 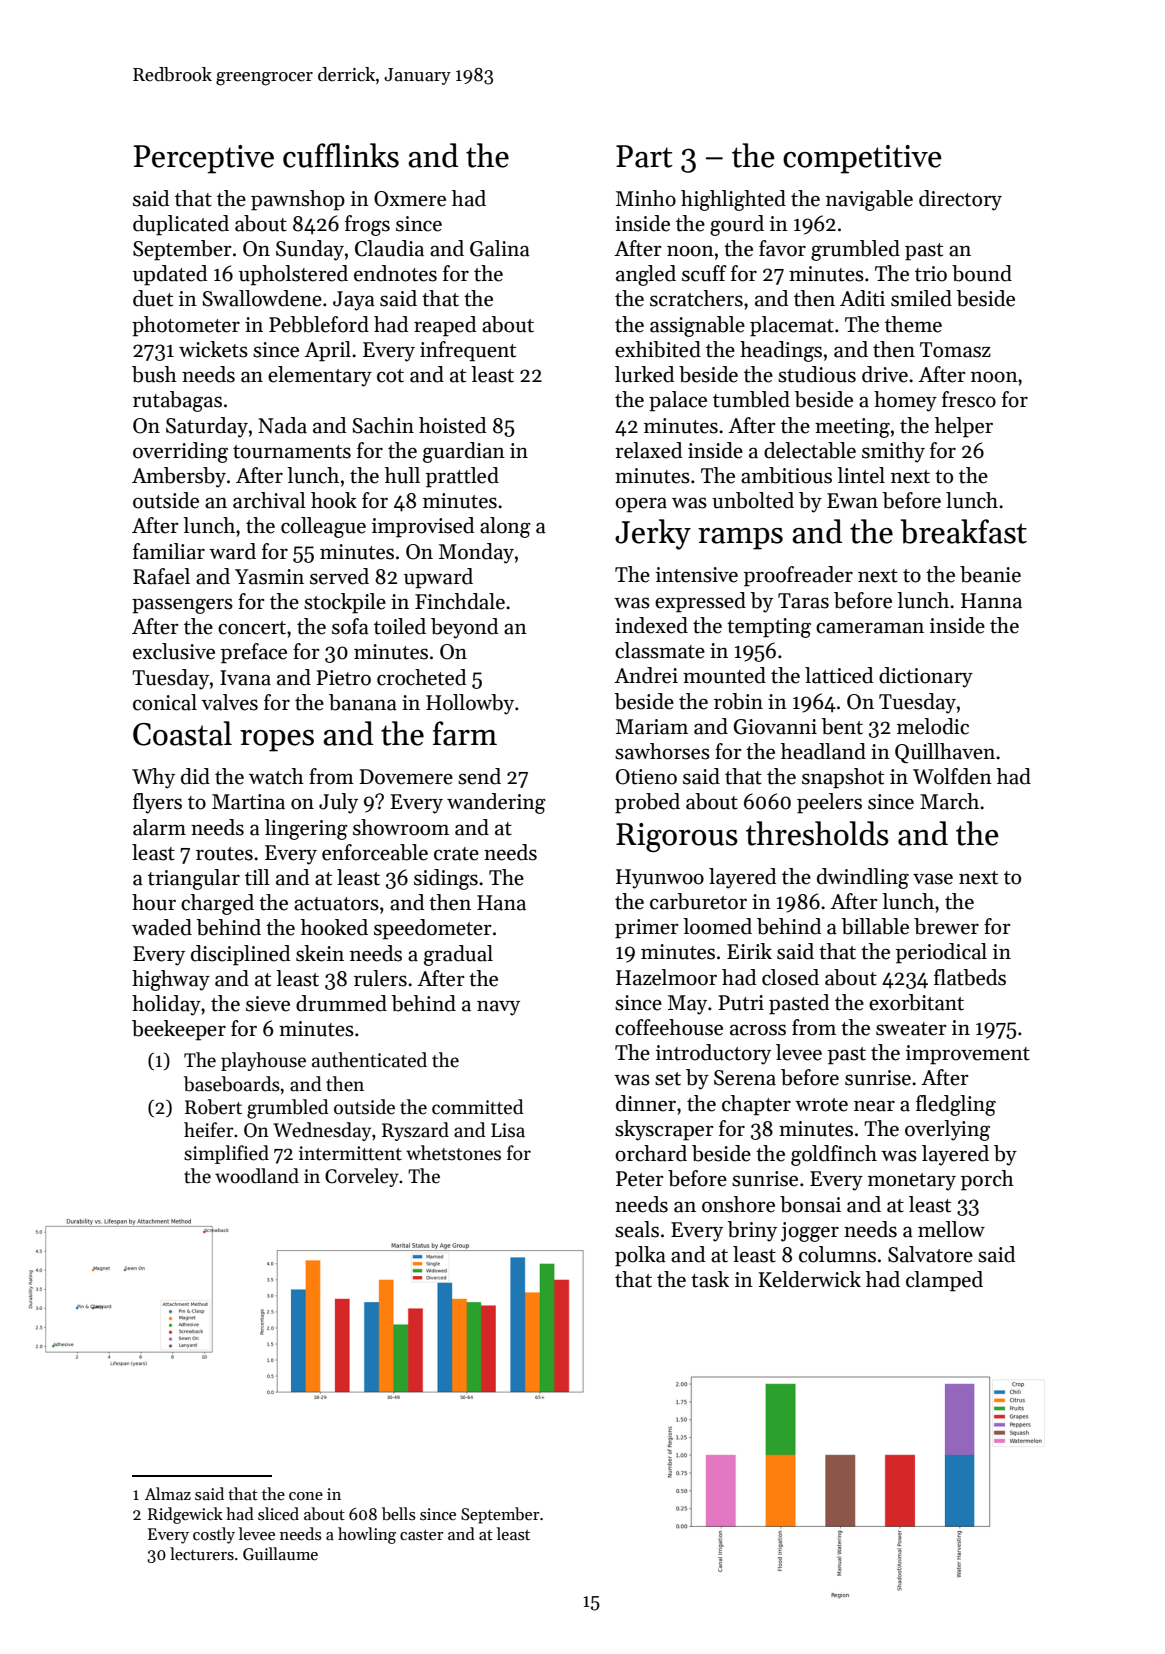 What do you see at coordinates (640, 1179) in the image?
I see `Peter` at bounding box center [640, 1179].
